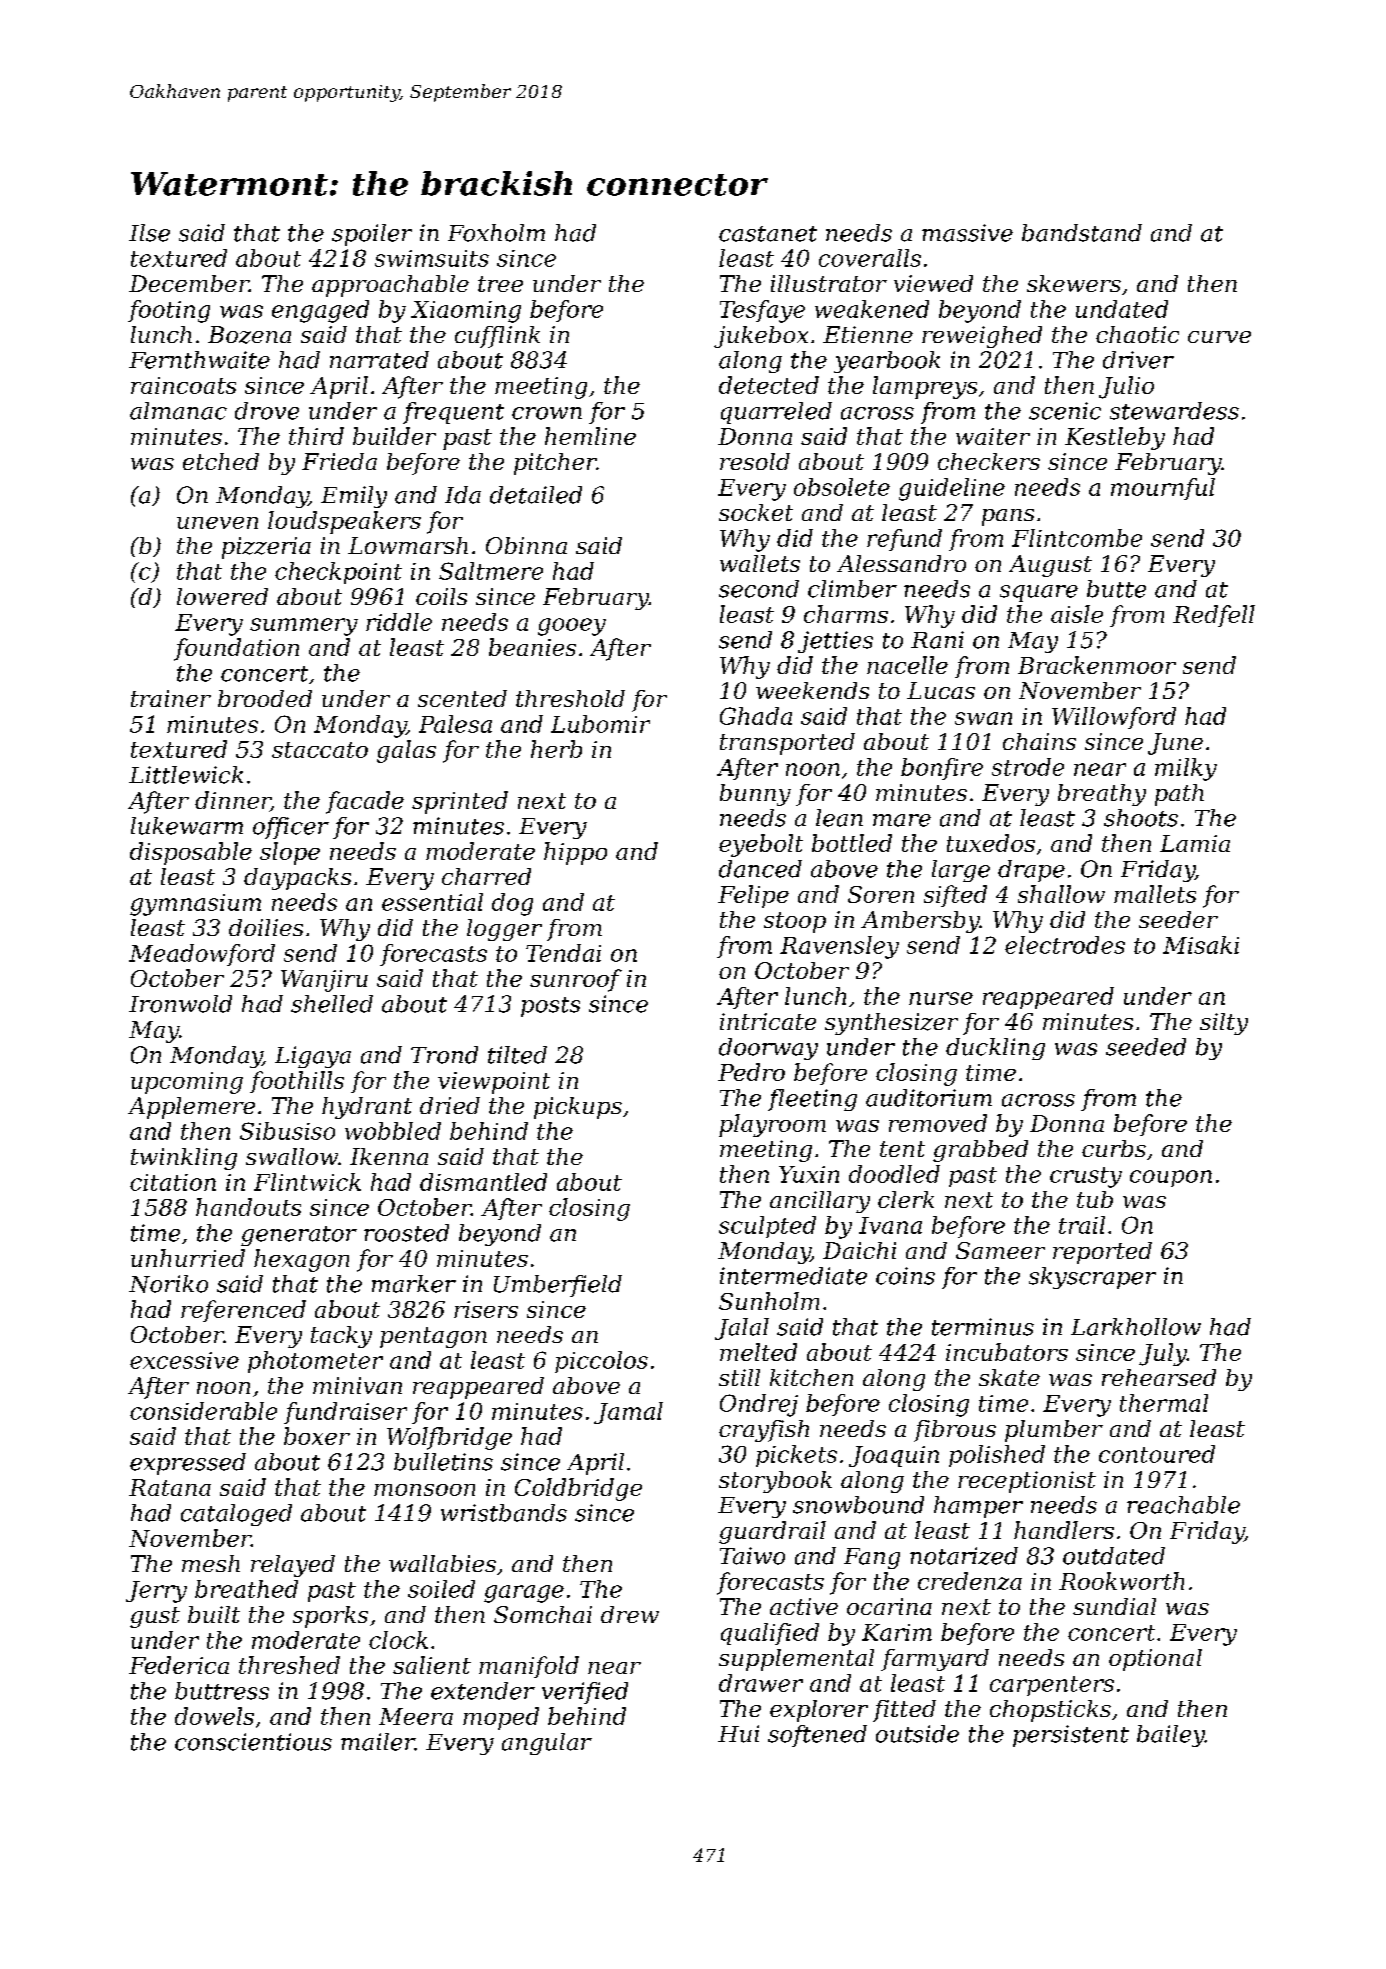  I want to click on silty, so click(1224, 1024).
